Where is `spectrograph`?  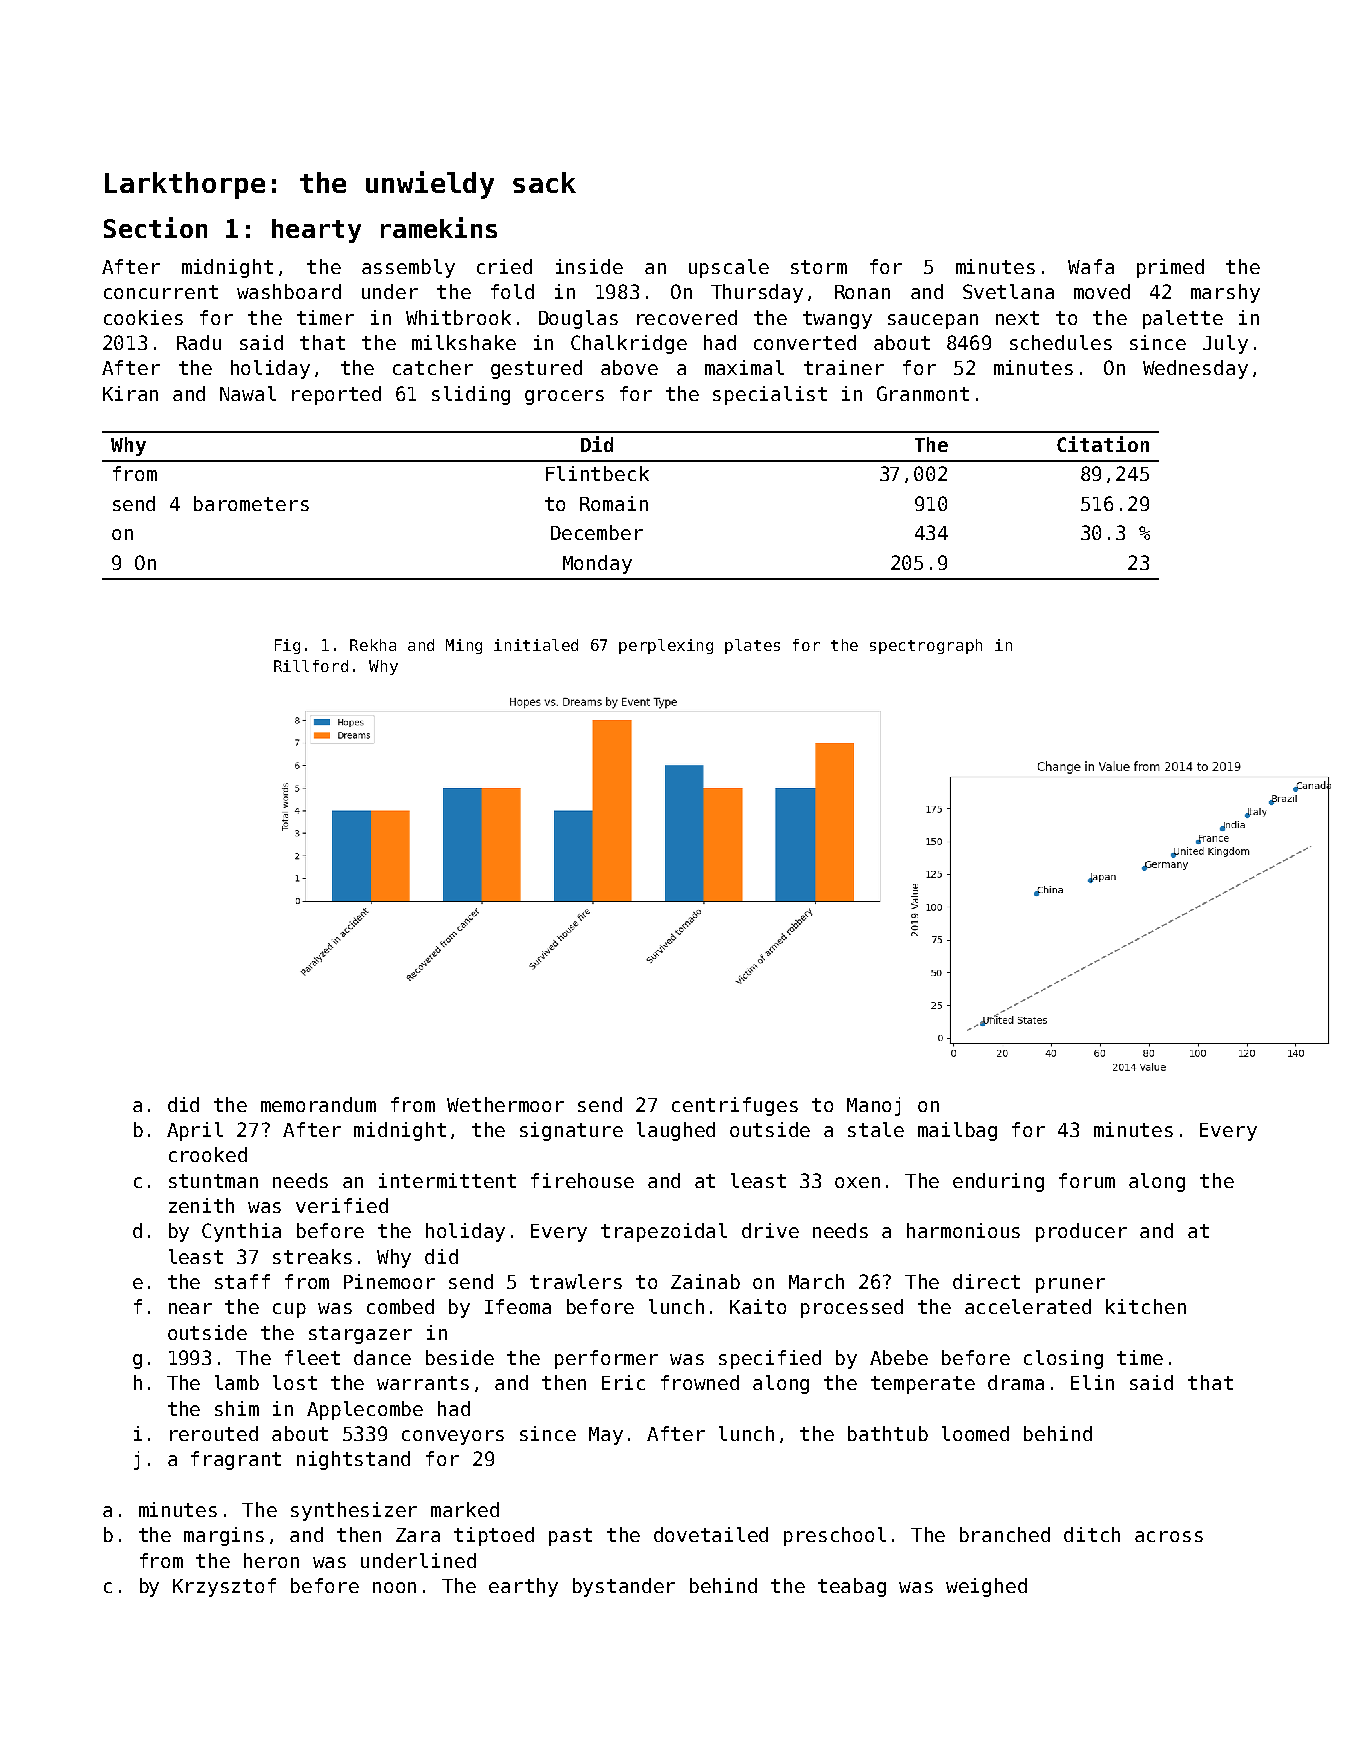
spectrograph is located at coordinates (926, 646).
